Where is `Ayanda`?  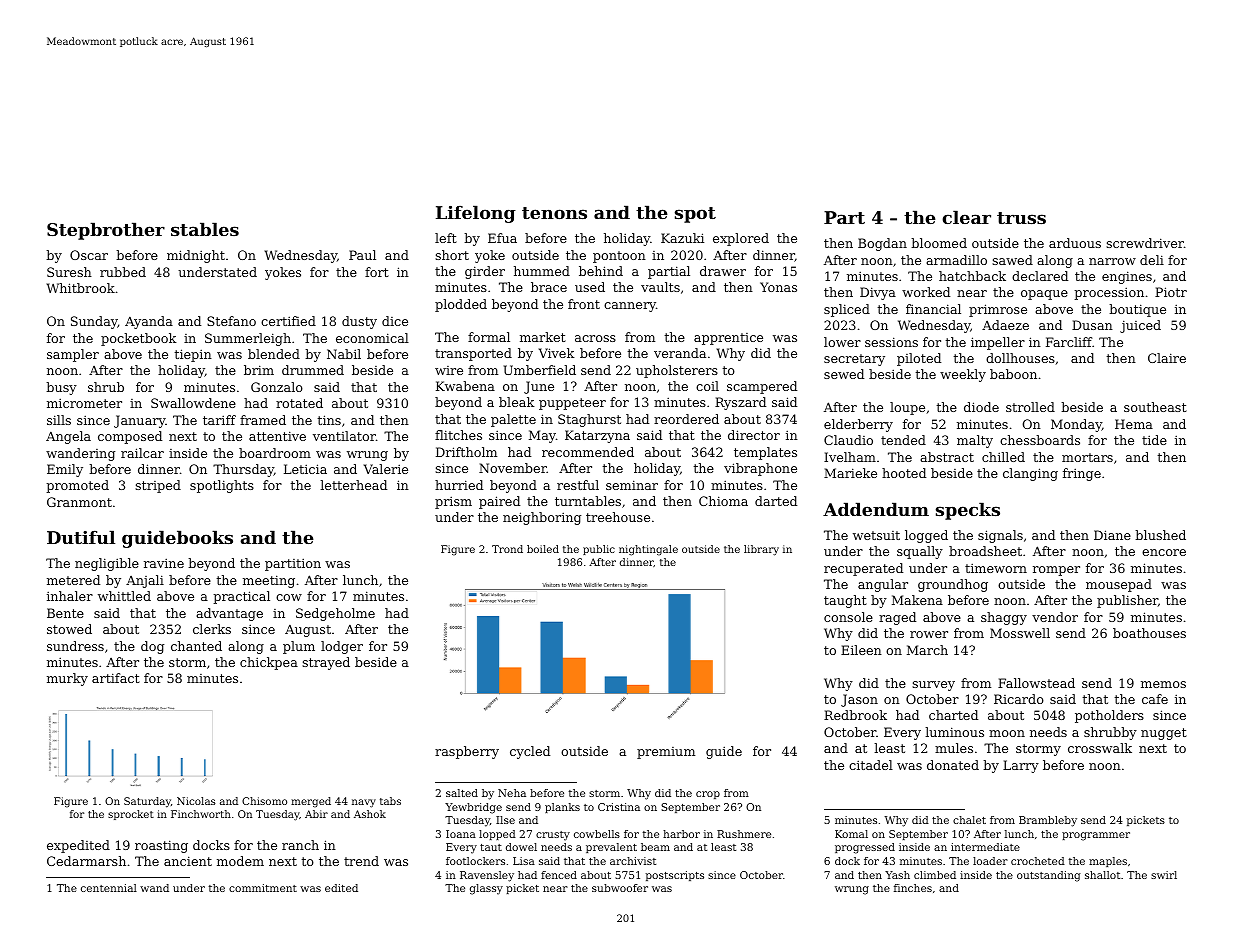
Ayanda is located at coordinates (149, 322).
